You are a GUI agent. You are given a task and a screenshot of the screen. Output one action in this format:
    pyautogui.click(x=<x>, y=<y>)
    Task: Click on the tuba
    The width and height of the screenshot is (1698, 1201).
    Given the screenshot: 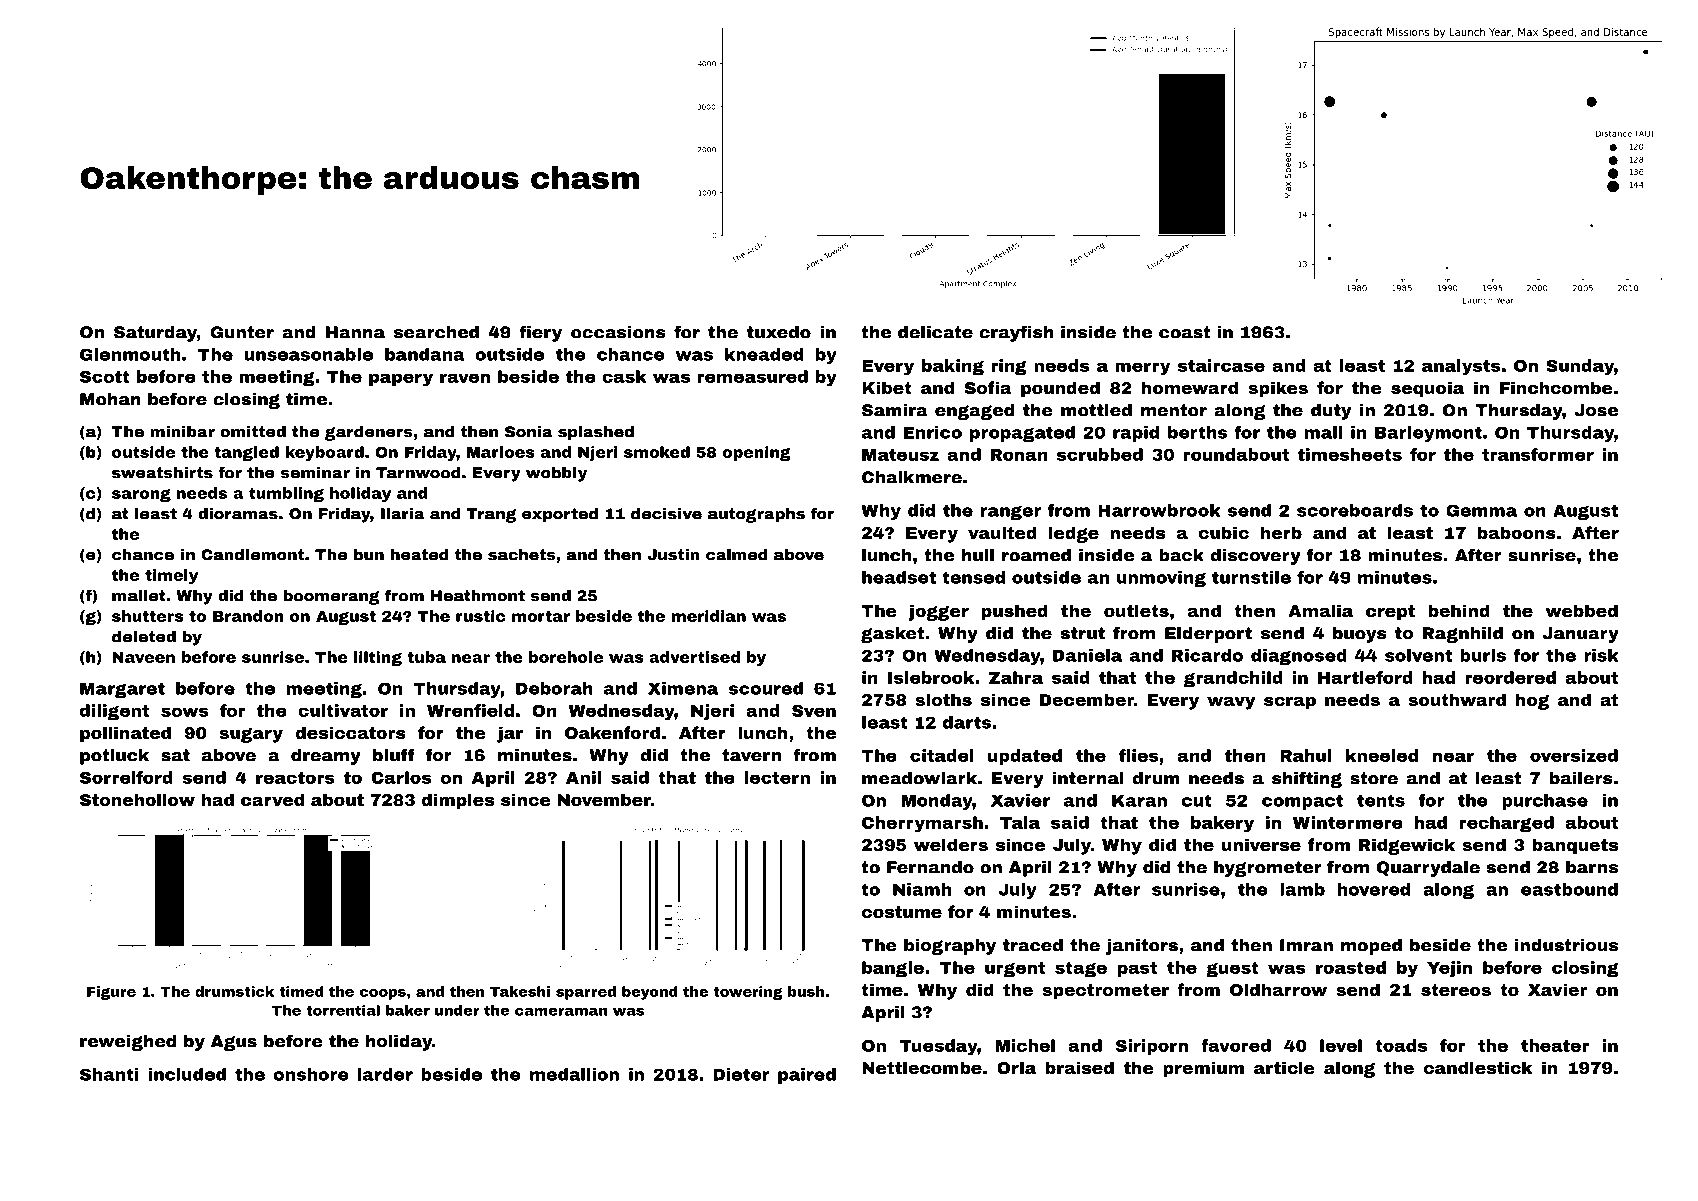 What is the action you would take?
    pyautogui.click(x=426, y=657)
